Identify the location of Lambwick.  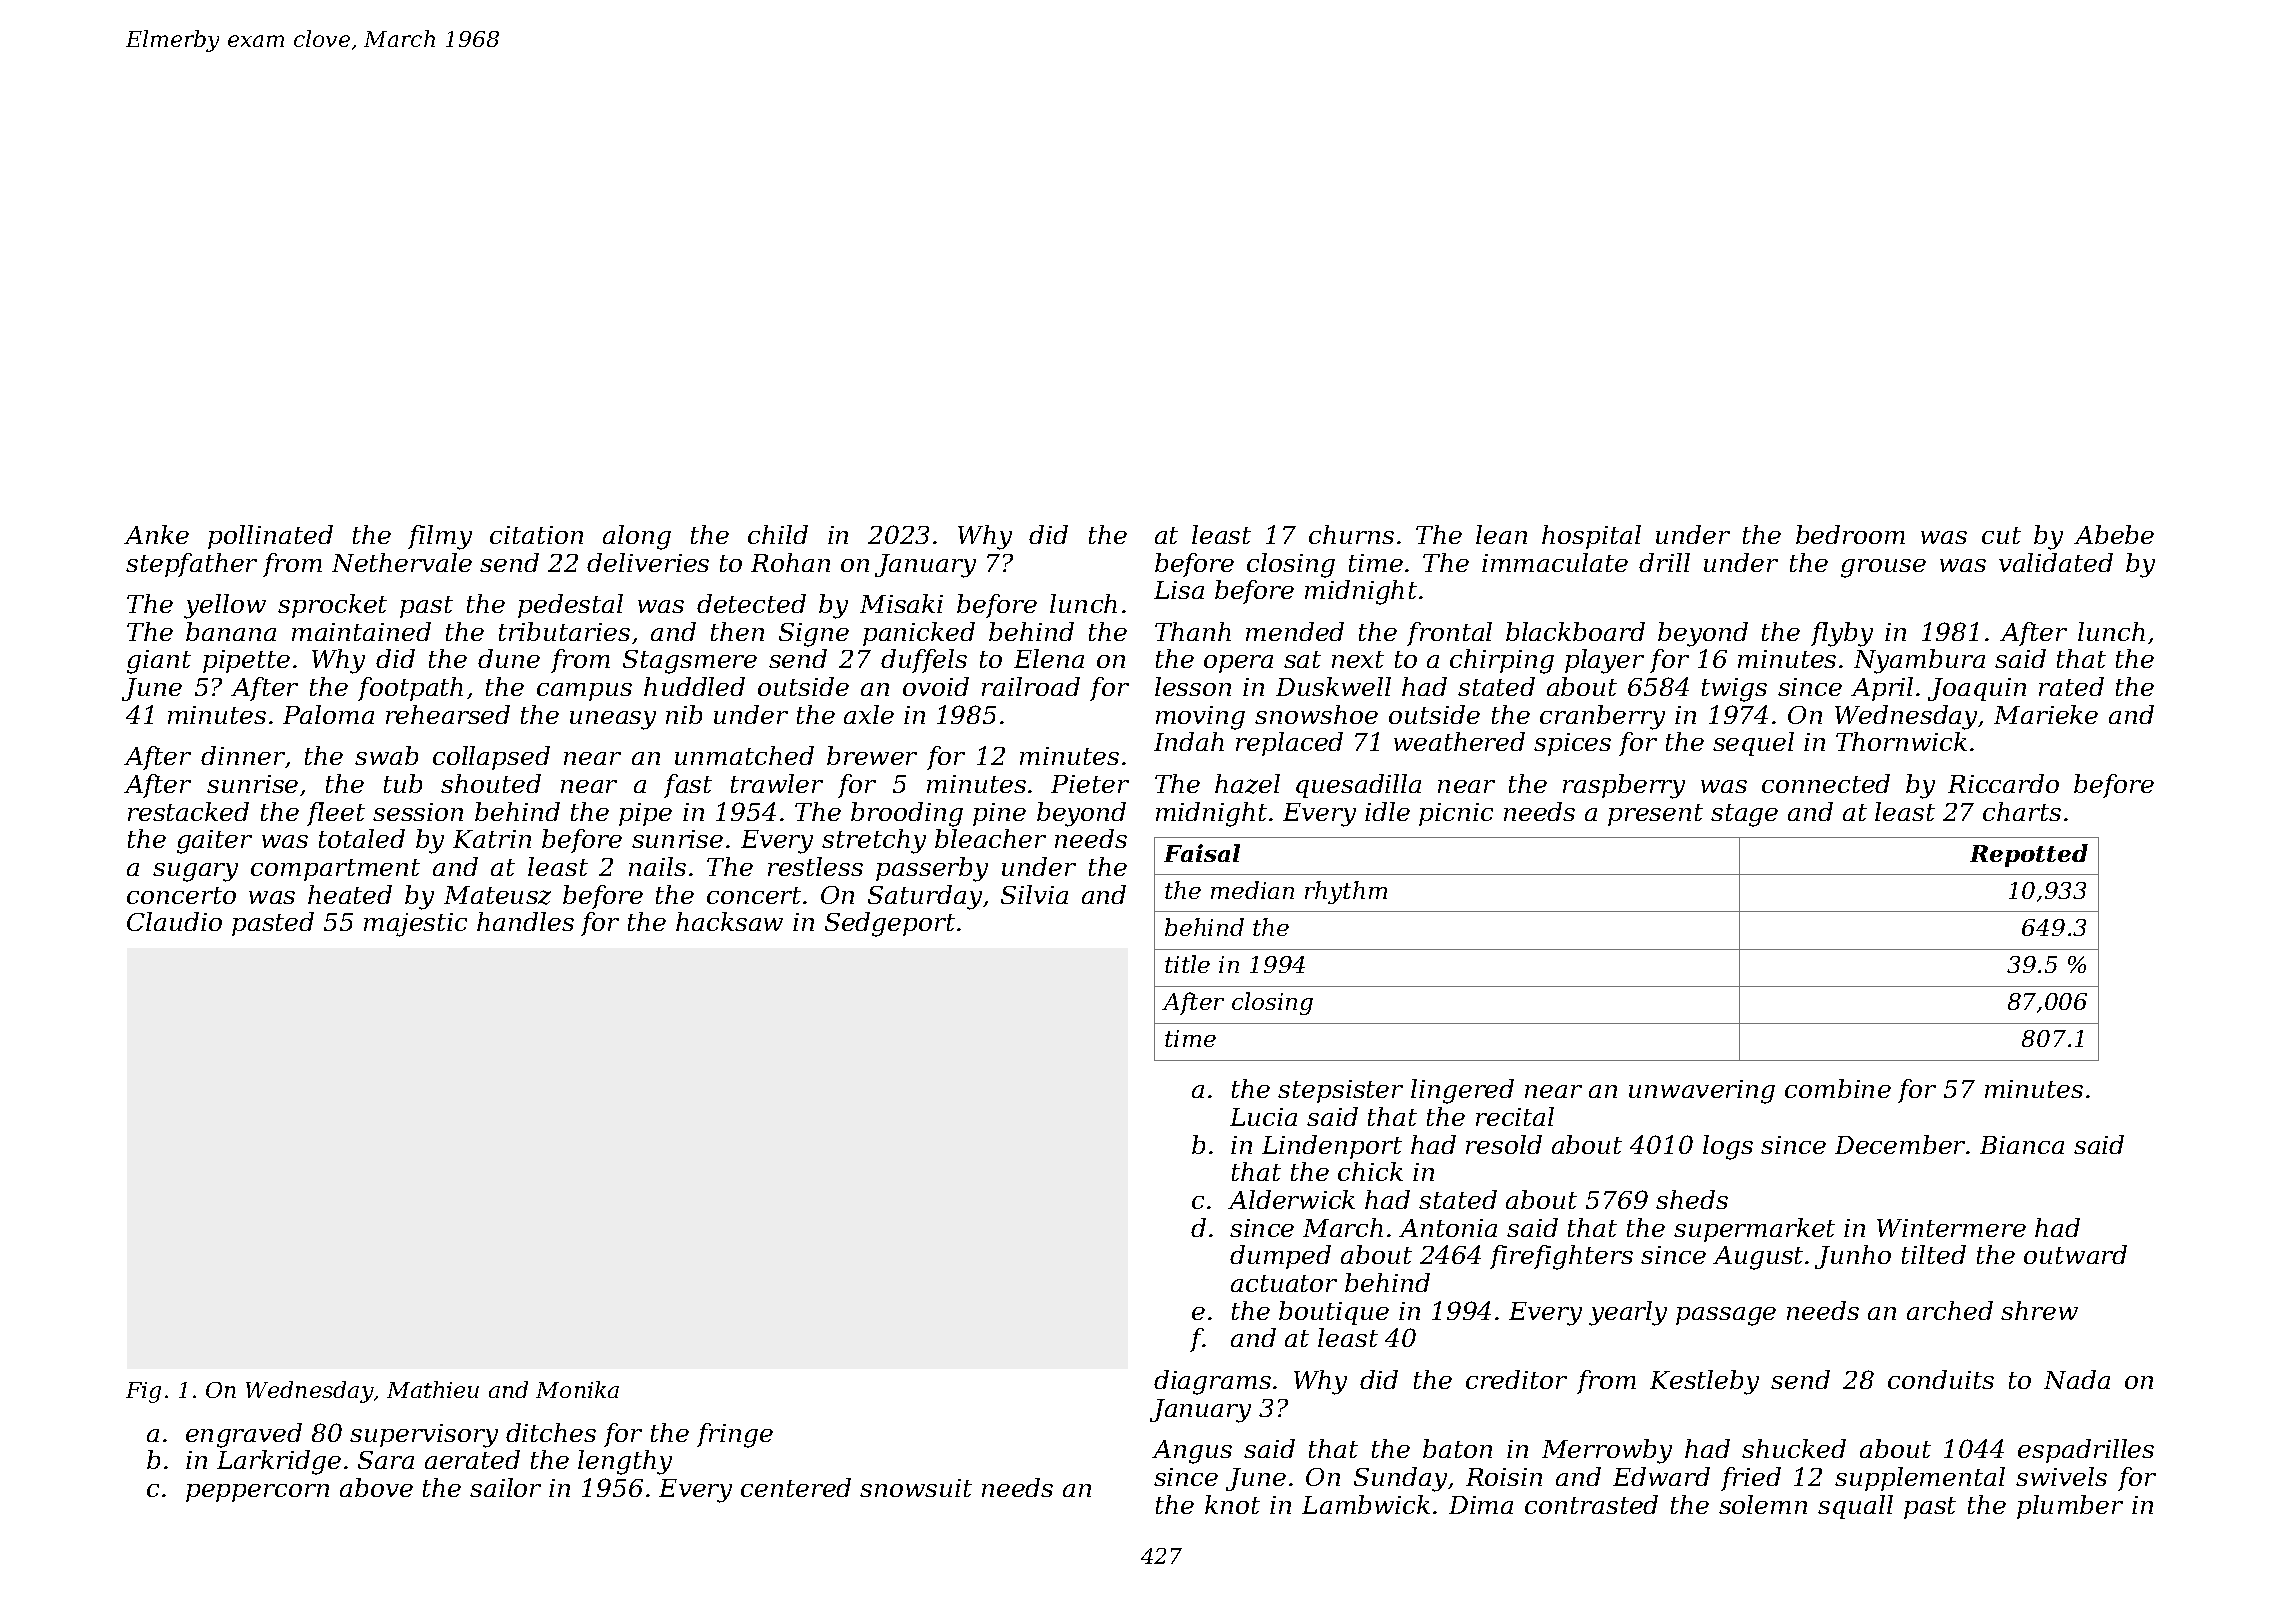
(1366, 1504).
